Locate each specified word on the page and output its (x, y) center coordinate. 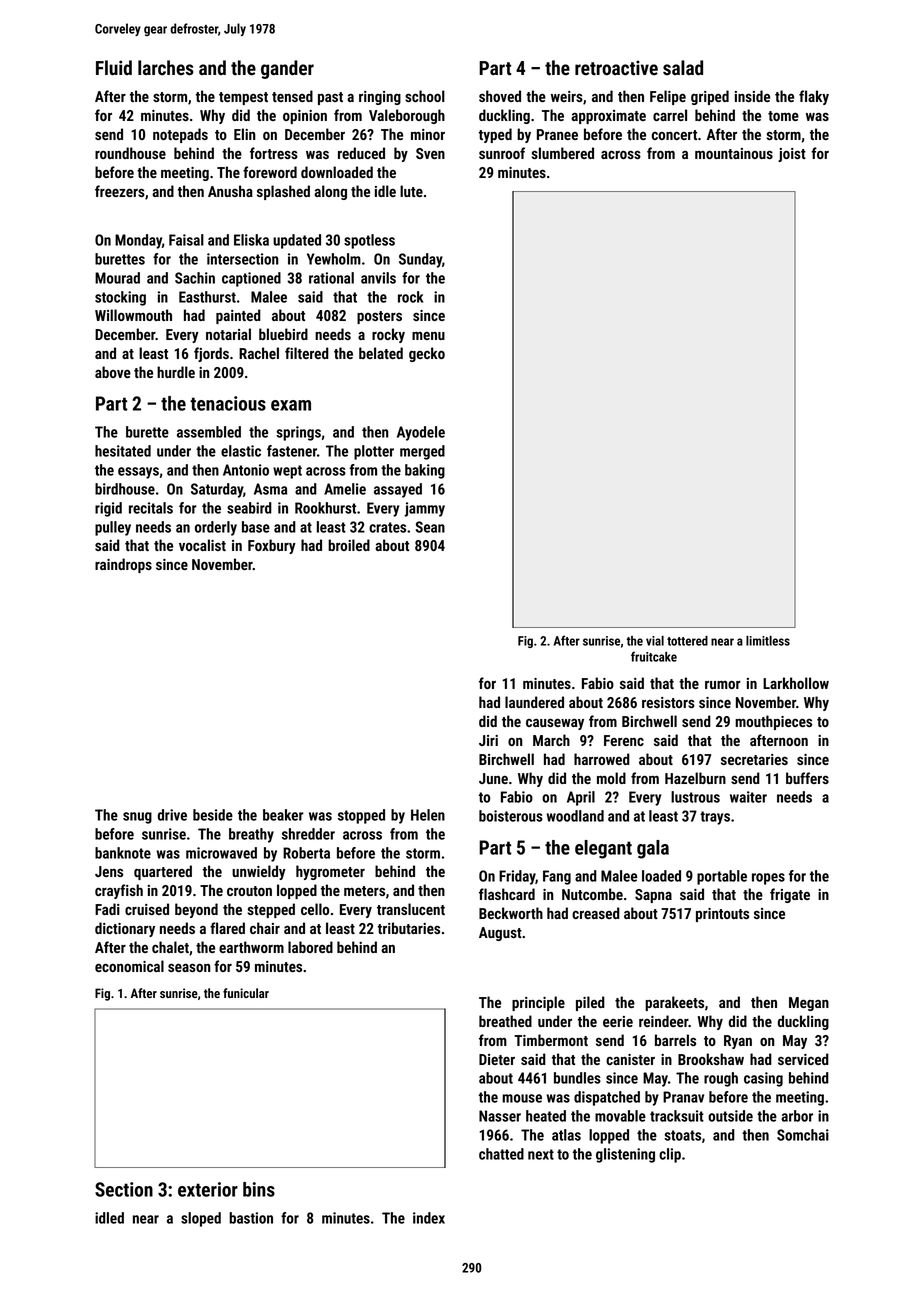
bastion (251, 1218)
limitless (768, 641)
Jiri (488, 740)
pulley (113, 528)
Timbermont (551, 1040)
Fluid (114, 68)
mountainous (734, 153)
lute (411, 191)
